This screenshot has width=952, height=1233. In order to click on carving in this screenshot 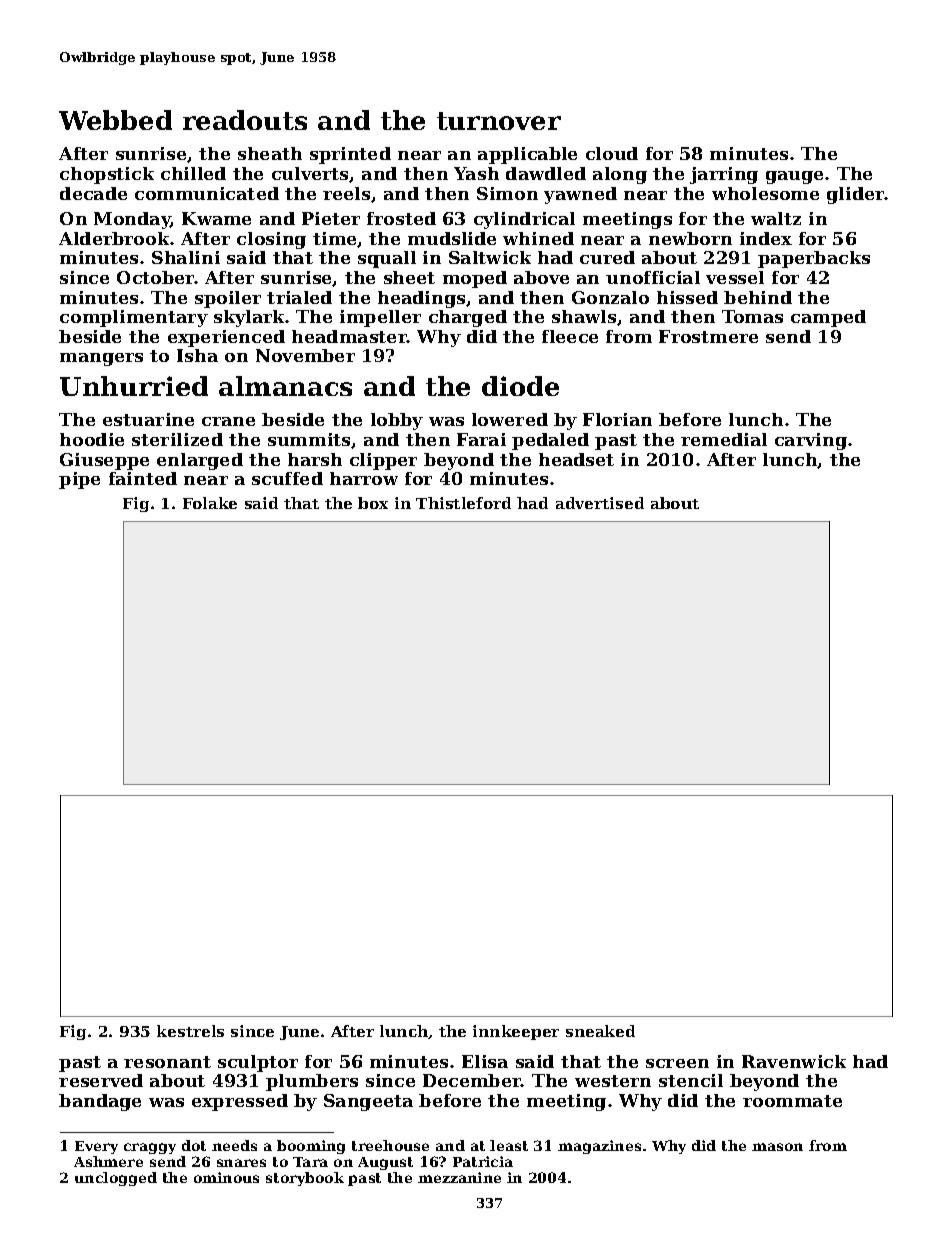, I will do `click(811, 441)`.
